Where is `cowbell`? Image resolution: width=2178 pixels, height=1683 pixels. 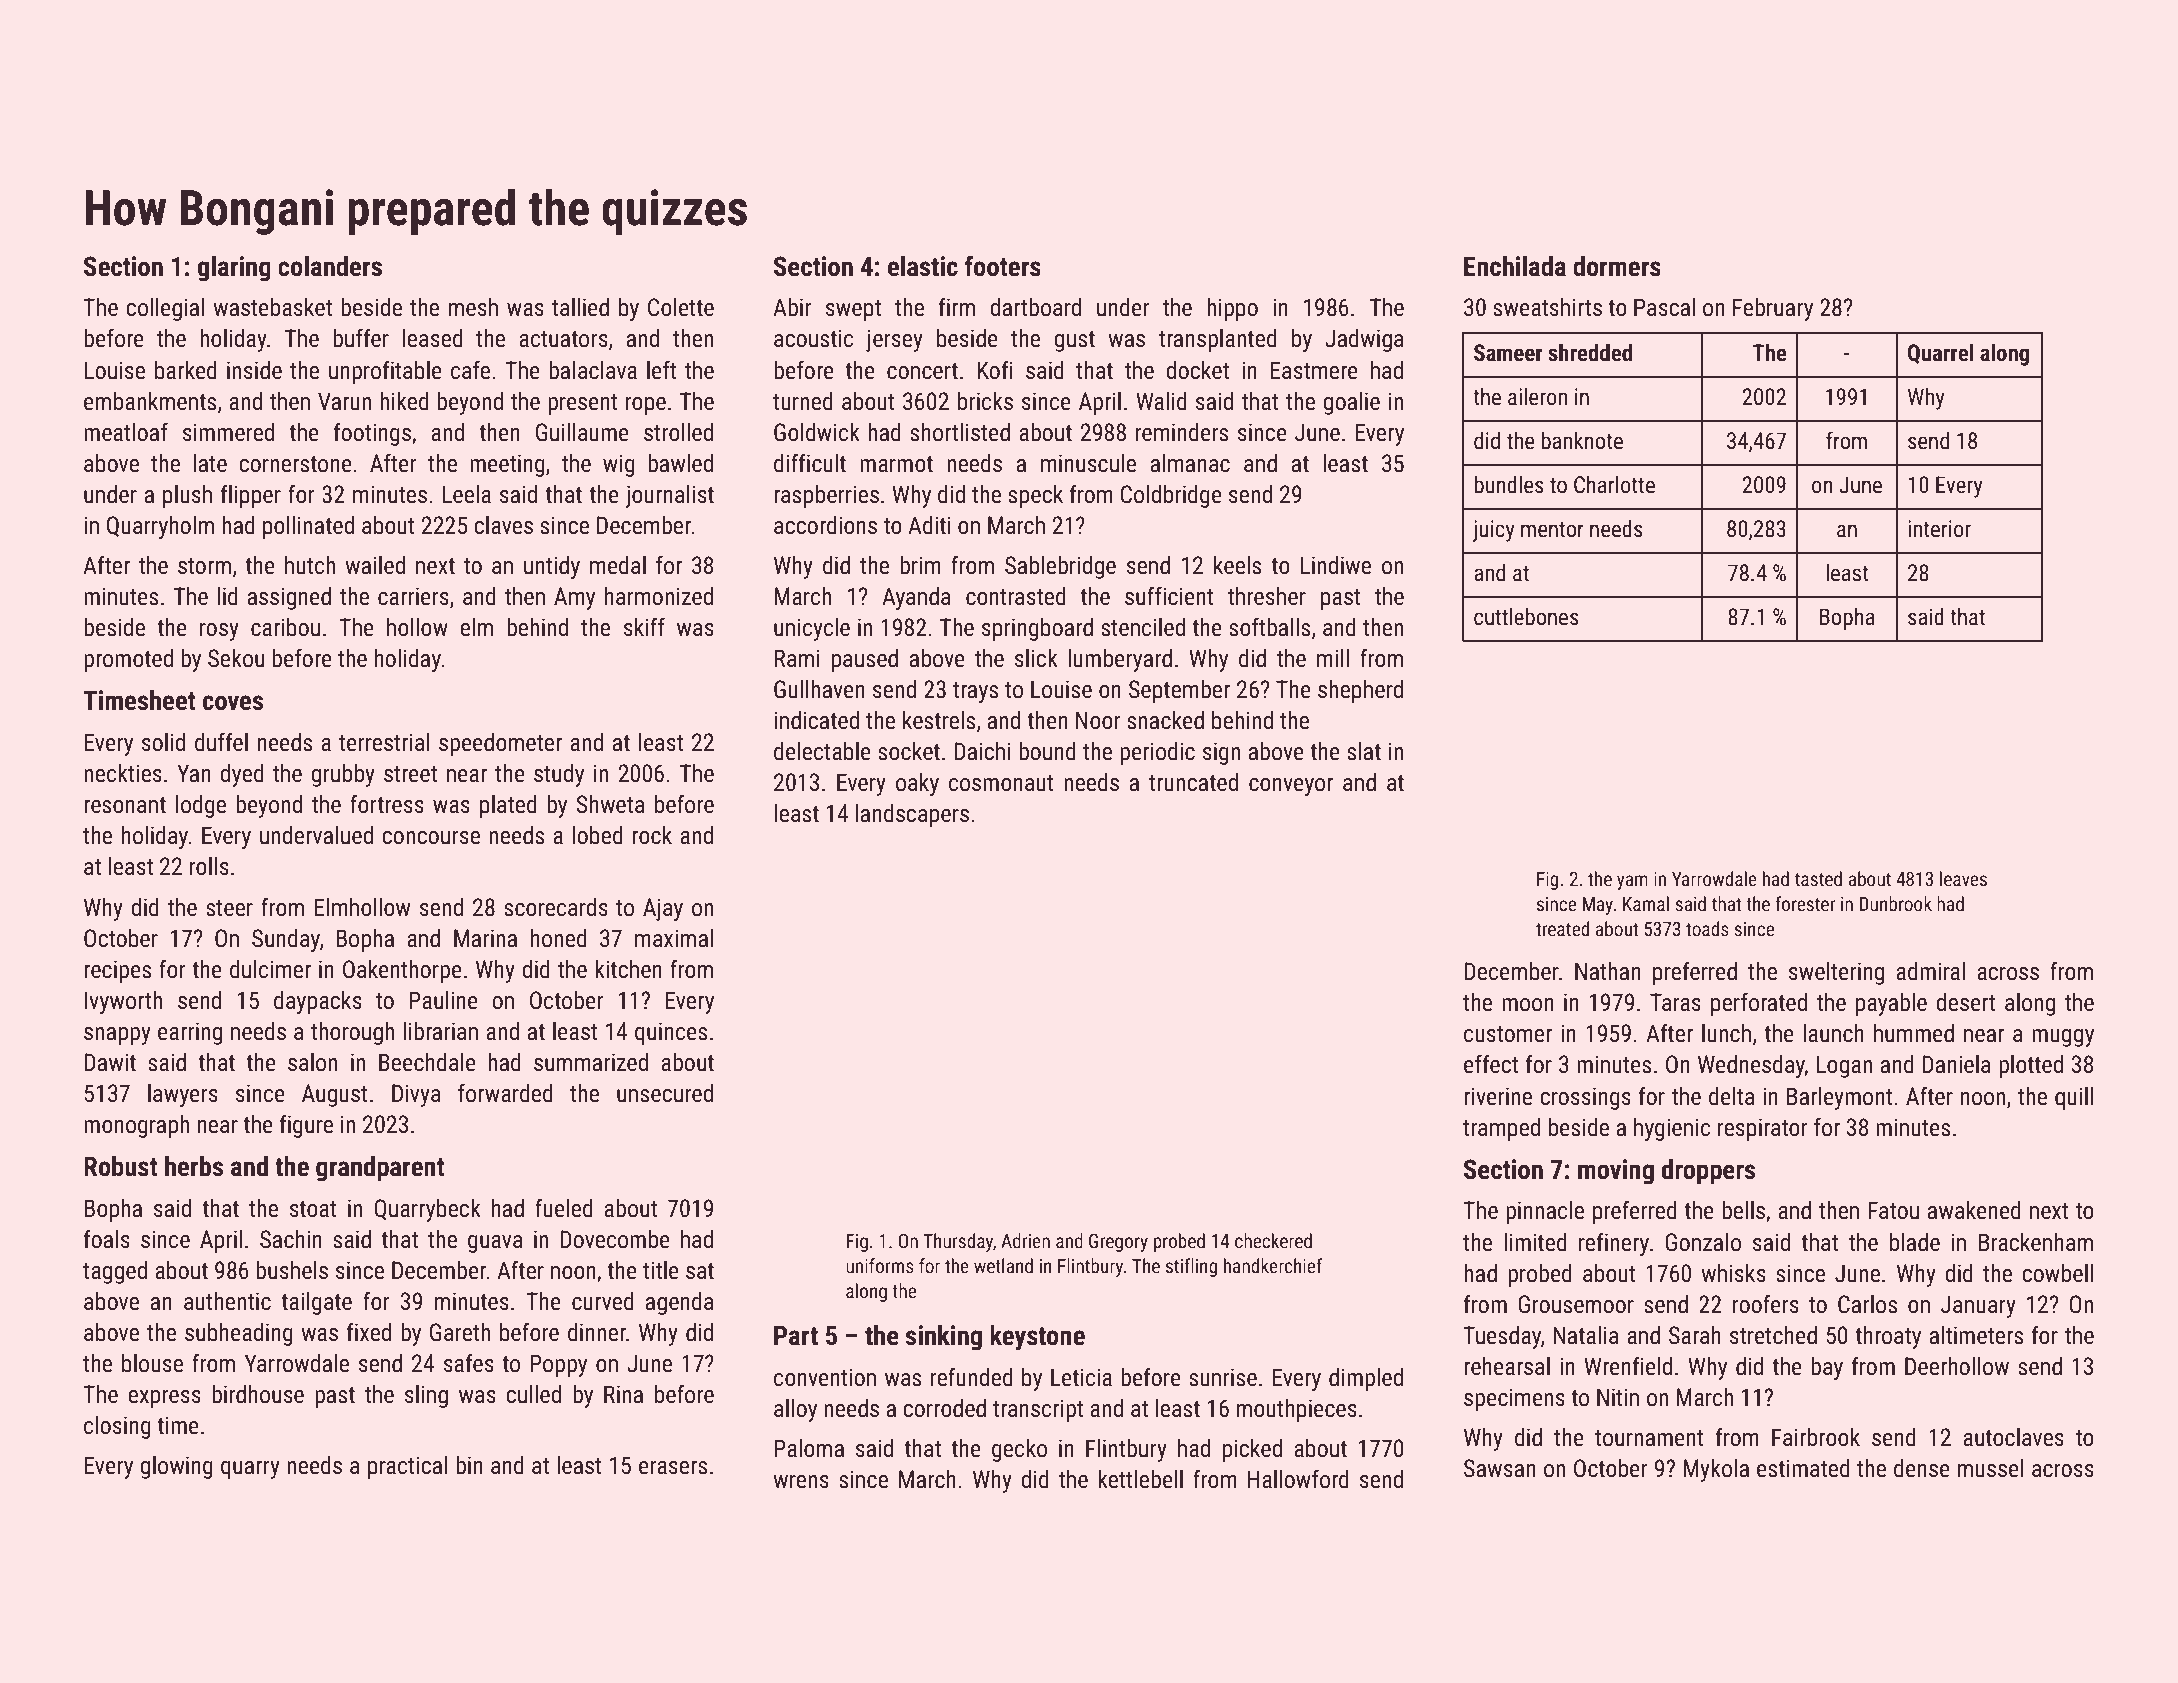 cowbell is located at coordinates (2057, 1273).
